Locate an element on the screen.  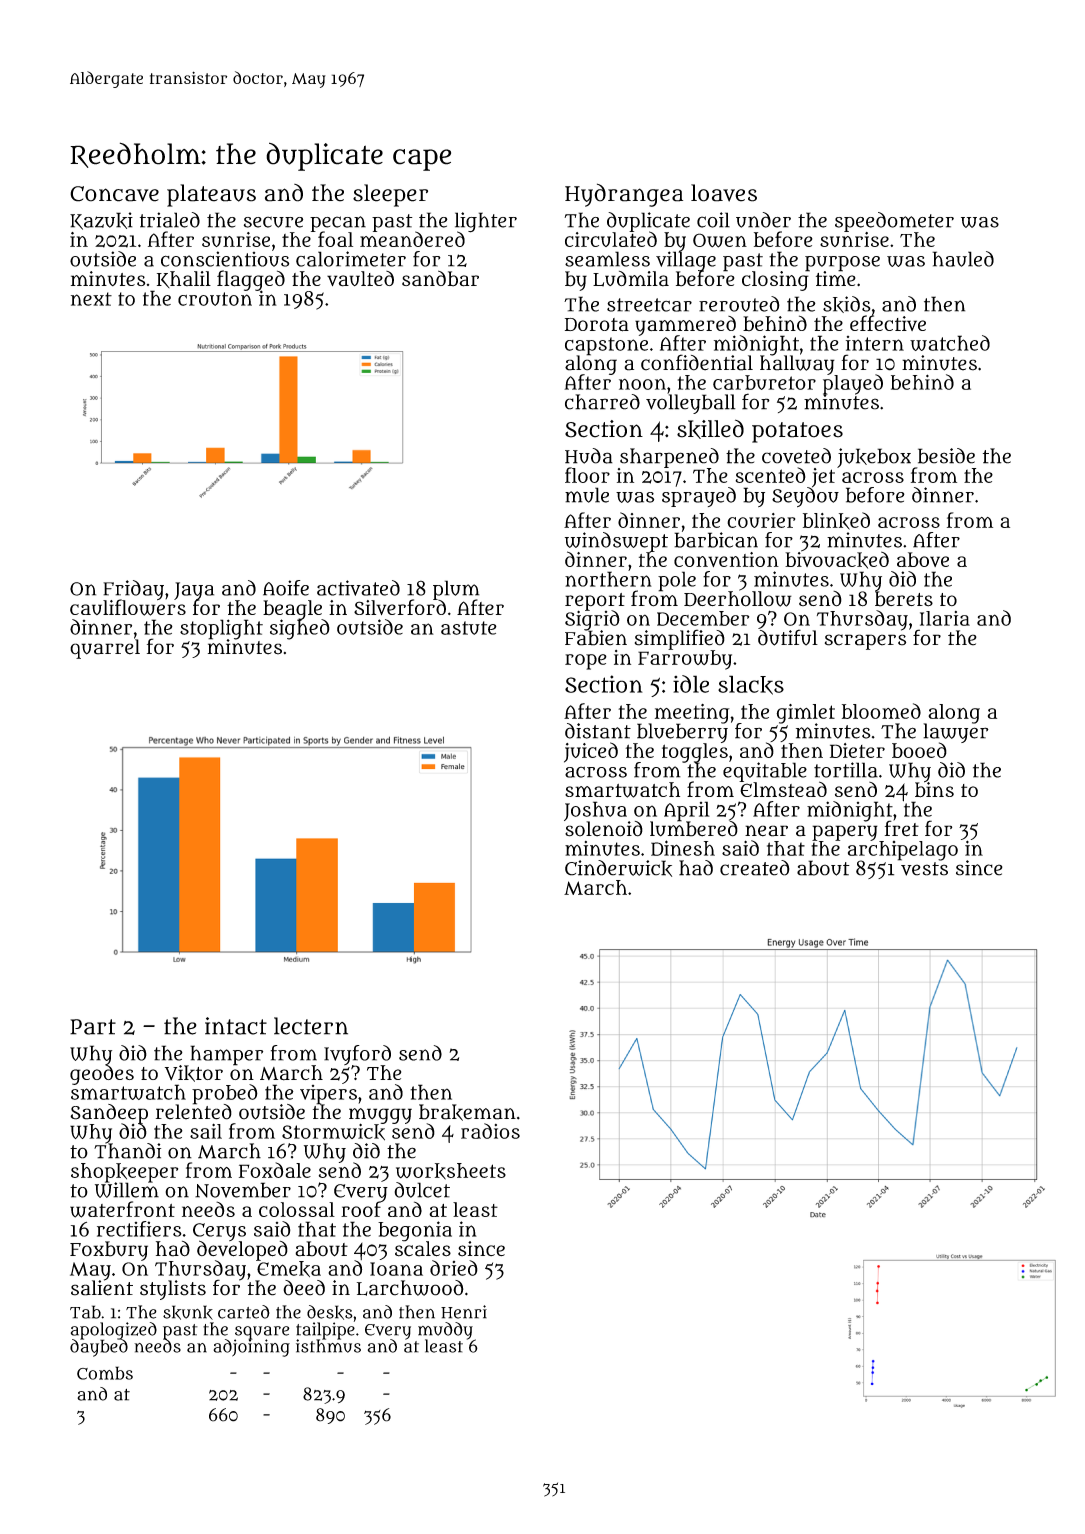
Cinderwick is located at coordinates (618, 868).
